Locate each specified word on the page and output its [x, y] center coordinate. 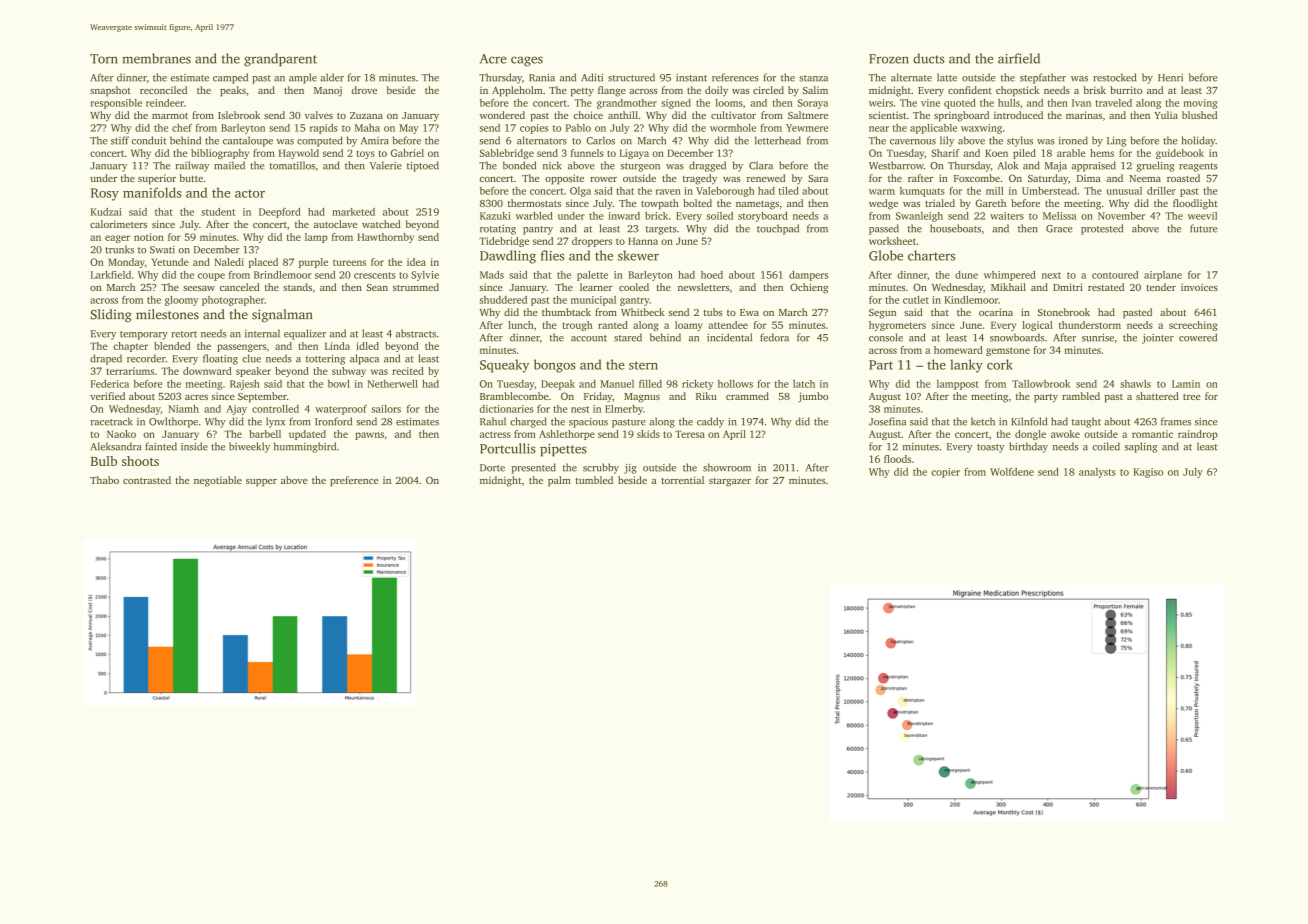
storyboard [763, 217]
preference [354, 481]
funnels [587, 153]
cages [527, 61]
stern [643, 365]
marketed [353, 212]
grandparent [280, 60]
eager [117, 239]
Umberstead [1049, 191]
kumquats [922, 192]
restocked [1114, 77]
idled [367, 346]
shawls [1135, 384]
